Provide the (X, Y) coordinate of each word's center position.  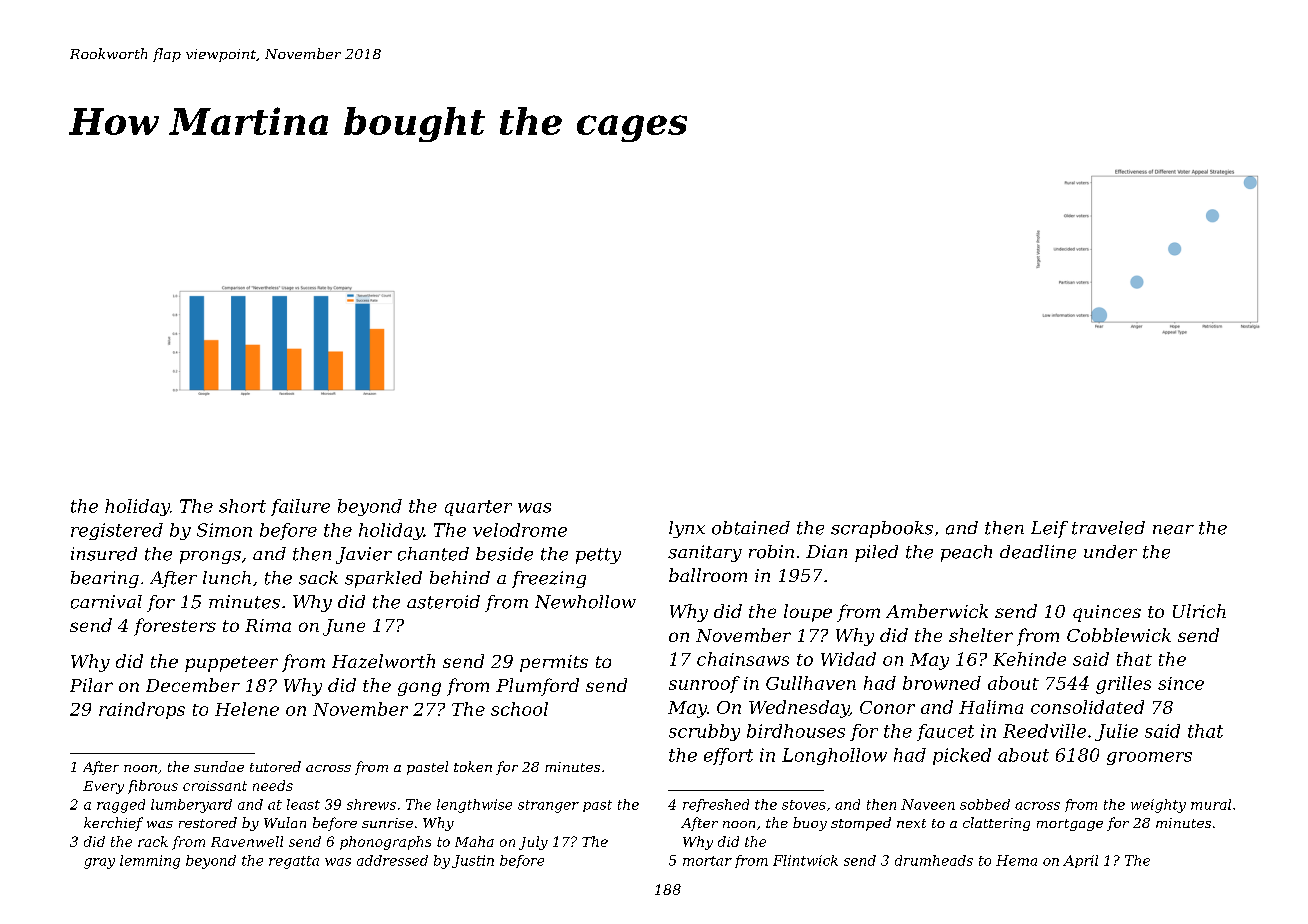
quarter (478, 508)
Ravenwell (247, 841)
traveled (1108, 528)
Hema (1016, 860)
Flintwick (805, 860)
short (242, 506)
